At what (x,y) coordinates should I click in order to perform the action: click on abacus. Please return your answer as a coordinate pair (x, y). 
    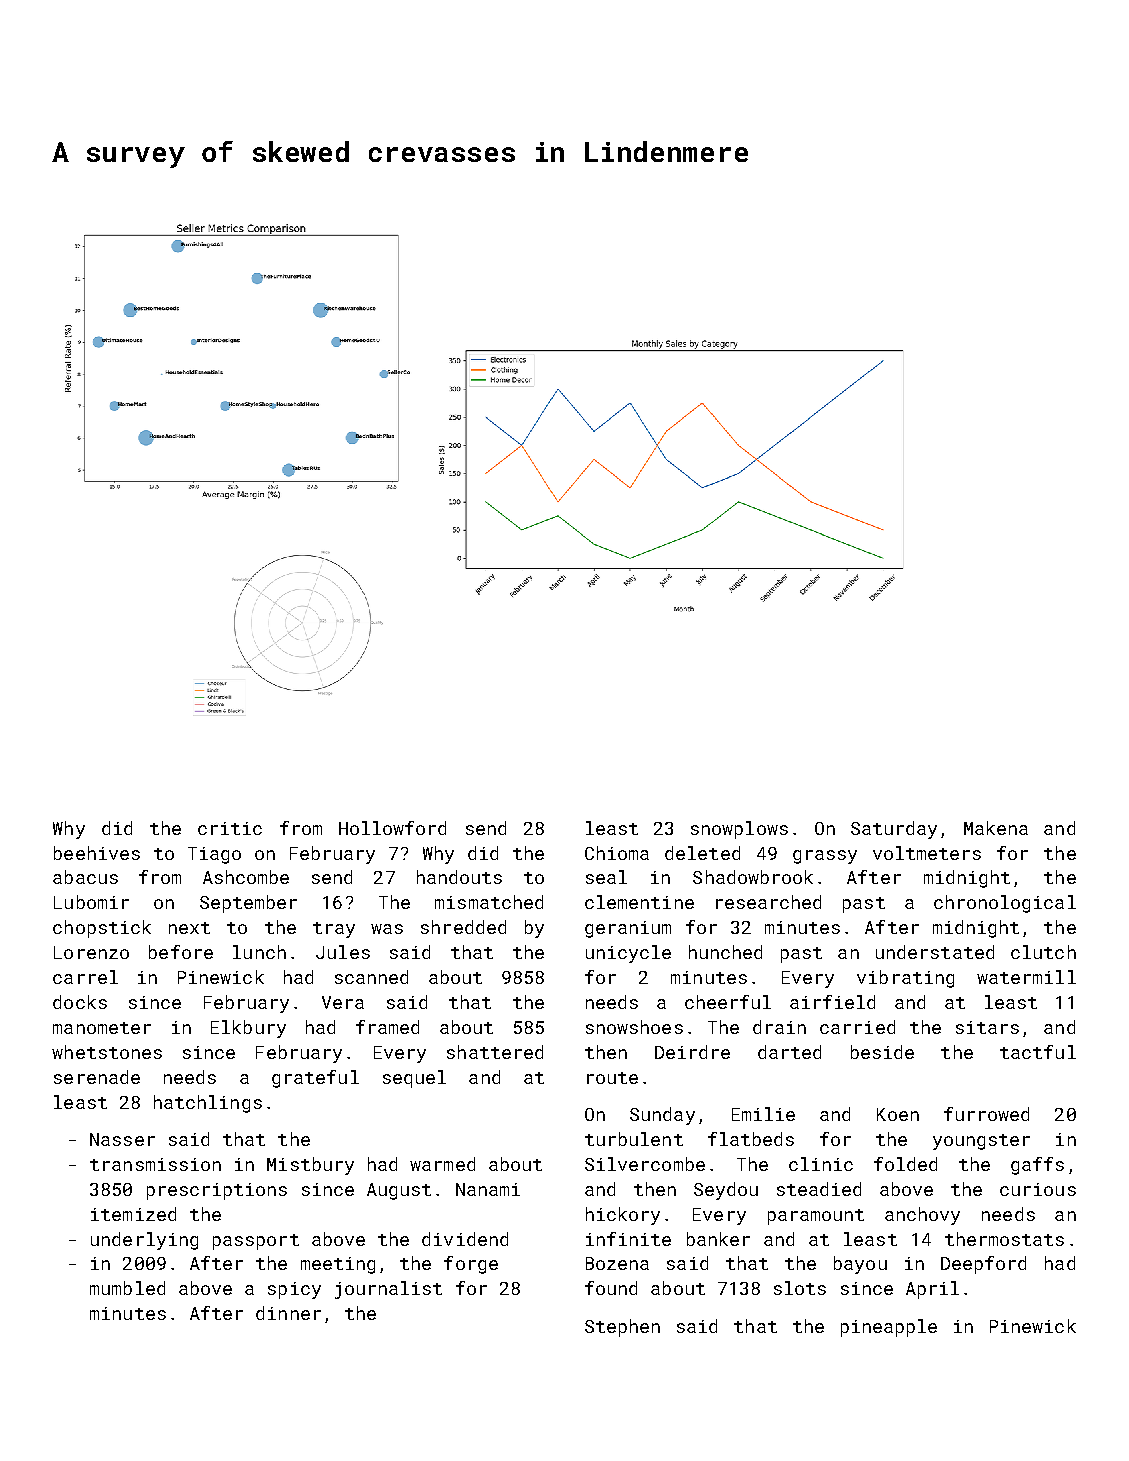
    Looking at the image, I should click on (85, 877).
